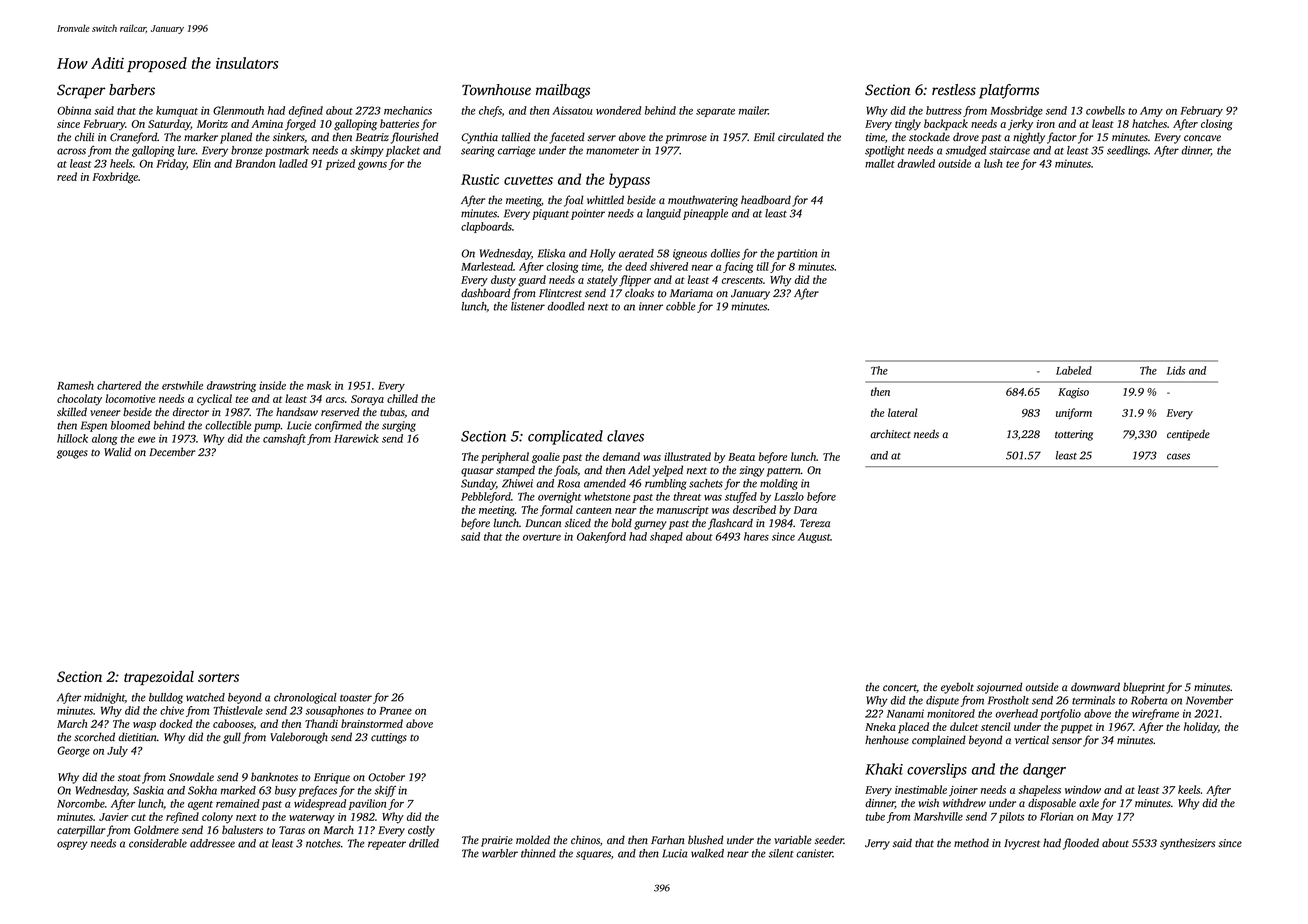  What do you see at coordinates (232, 738) in the image?
I see `gull` at bounding box center [232, 738].
